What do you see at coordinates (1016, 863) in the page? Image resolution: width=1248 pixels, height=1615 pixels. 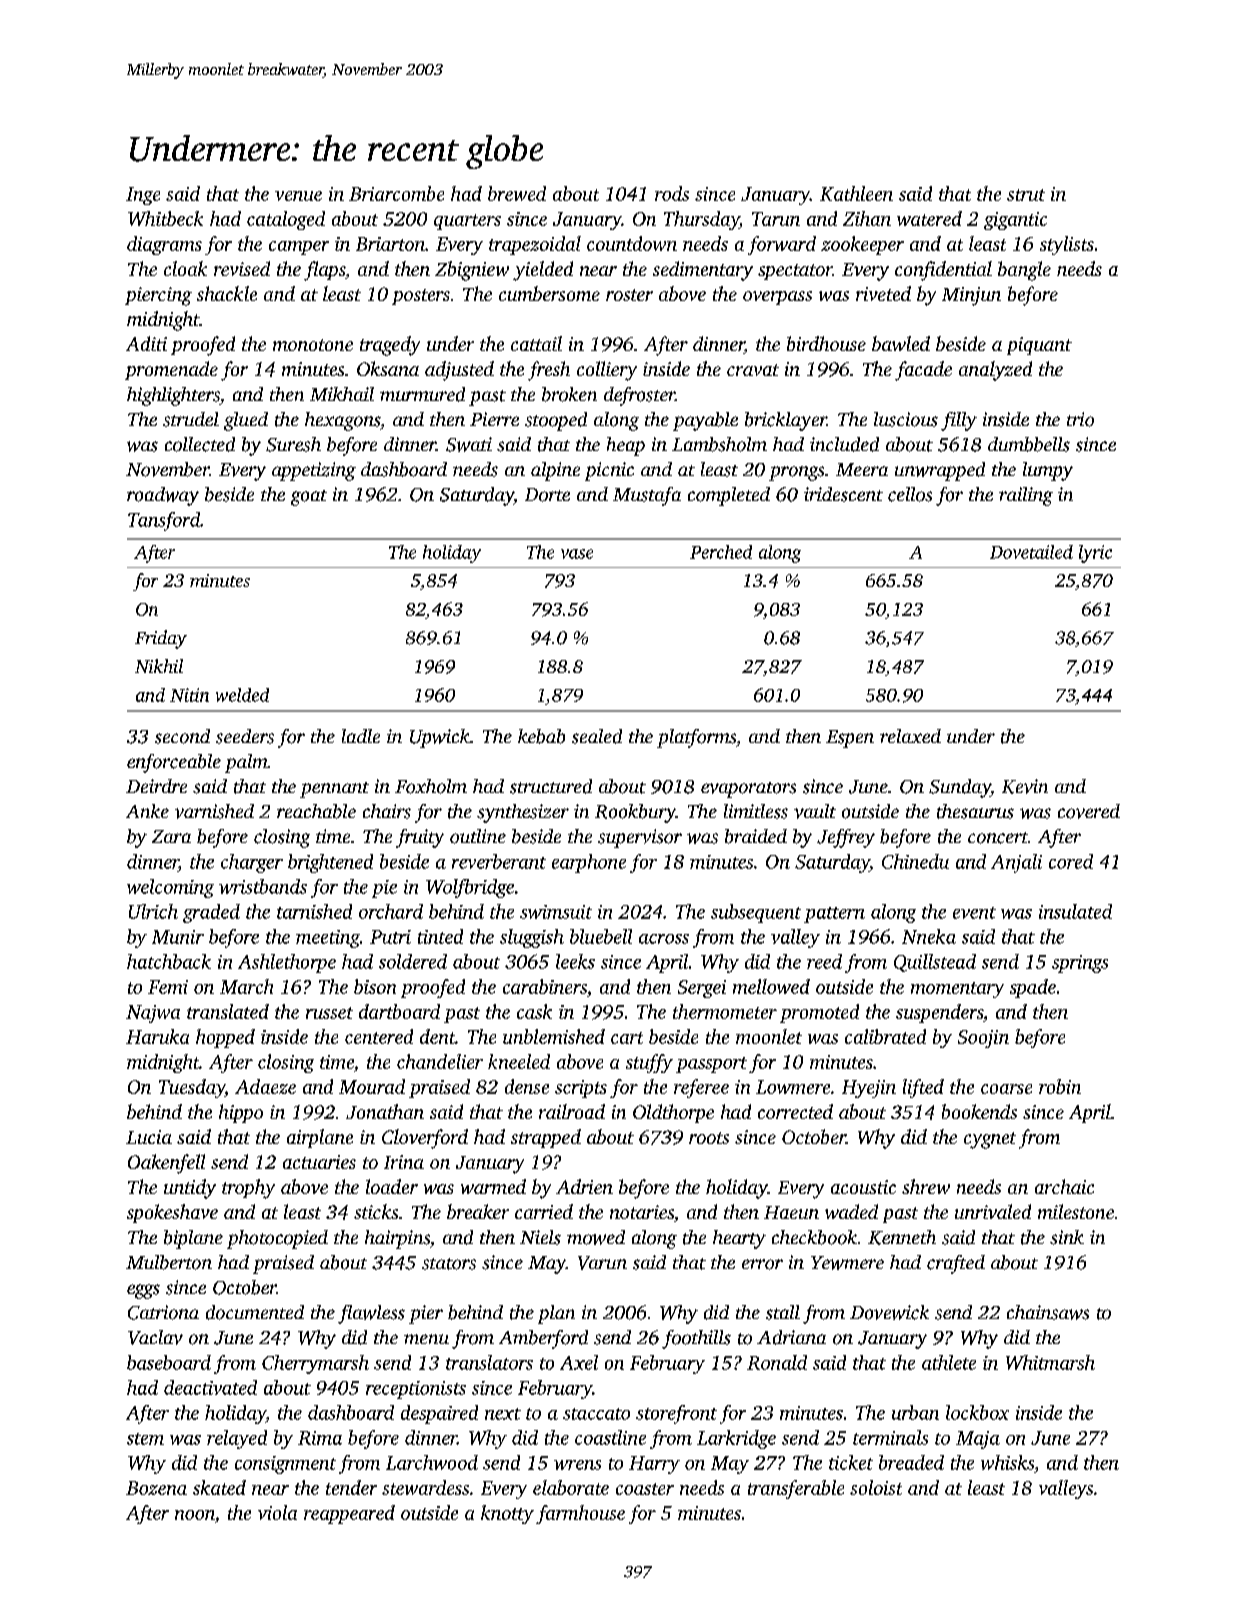 I see `Anjali` at bounding box center [1016, 863].
